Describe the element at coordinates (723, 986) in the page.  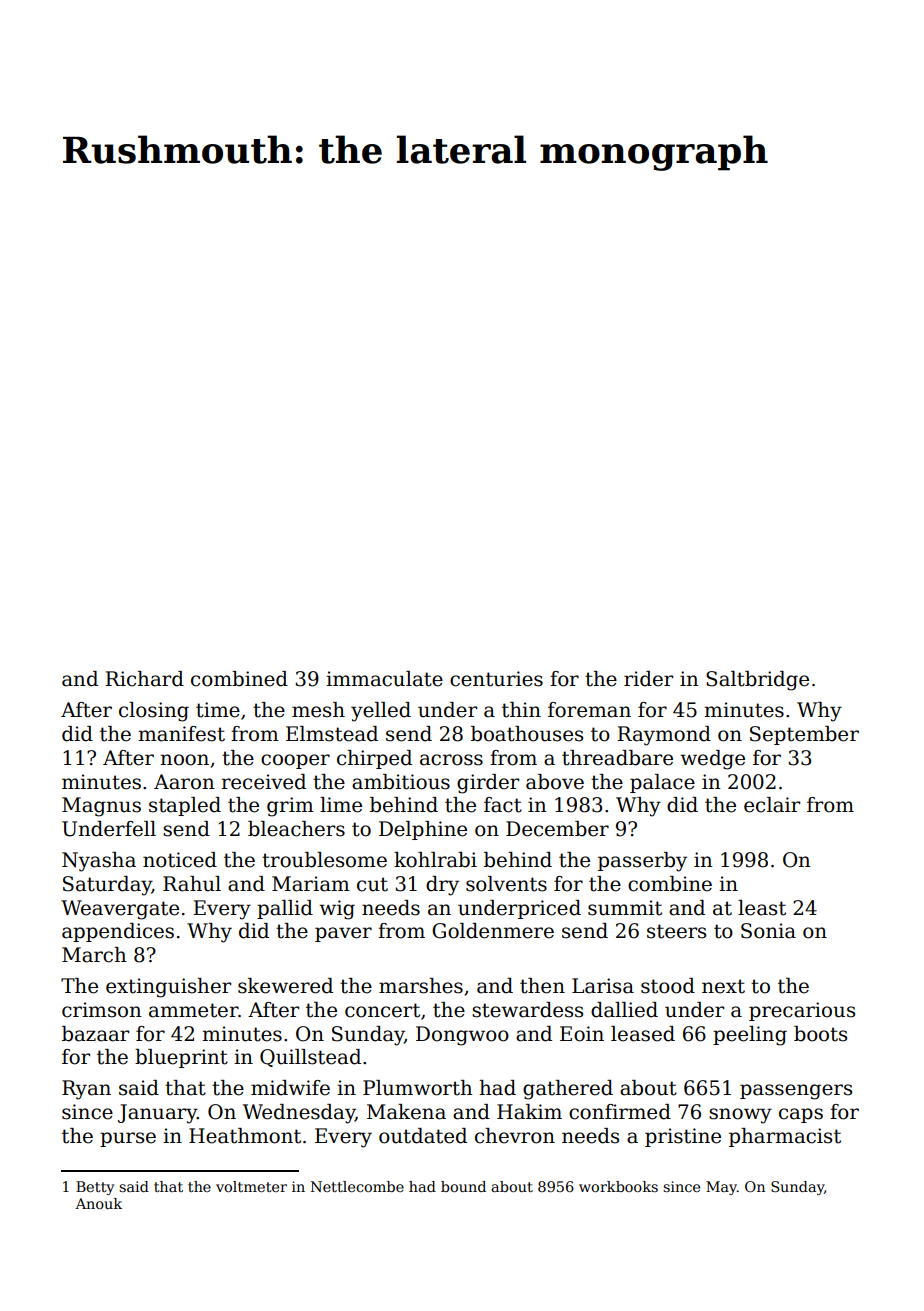
I see `next` at that location.
